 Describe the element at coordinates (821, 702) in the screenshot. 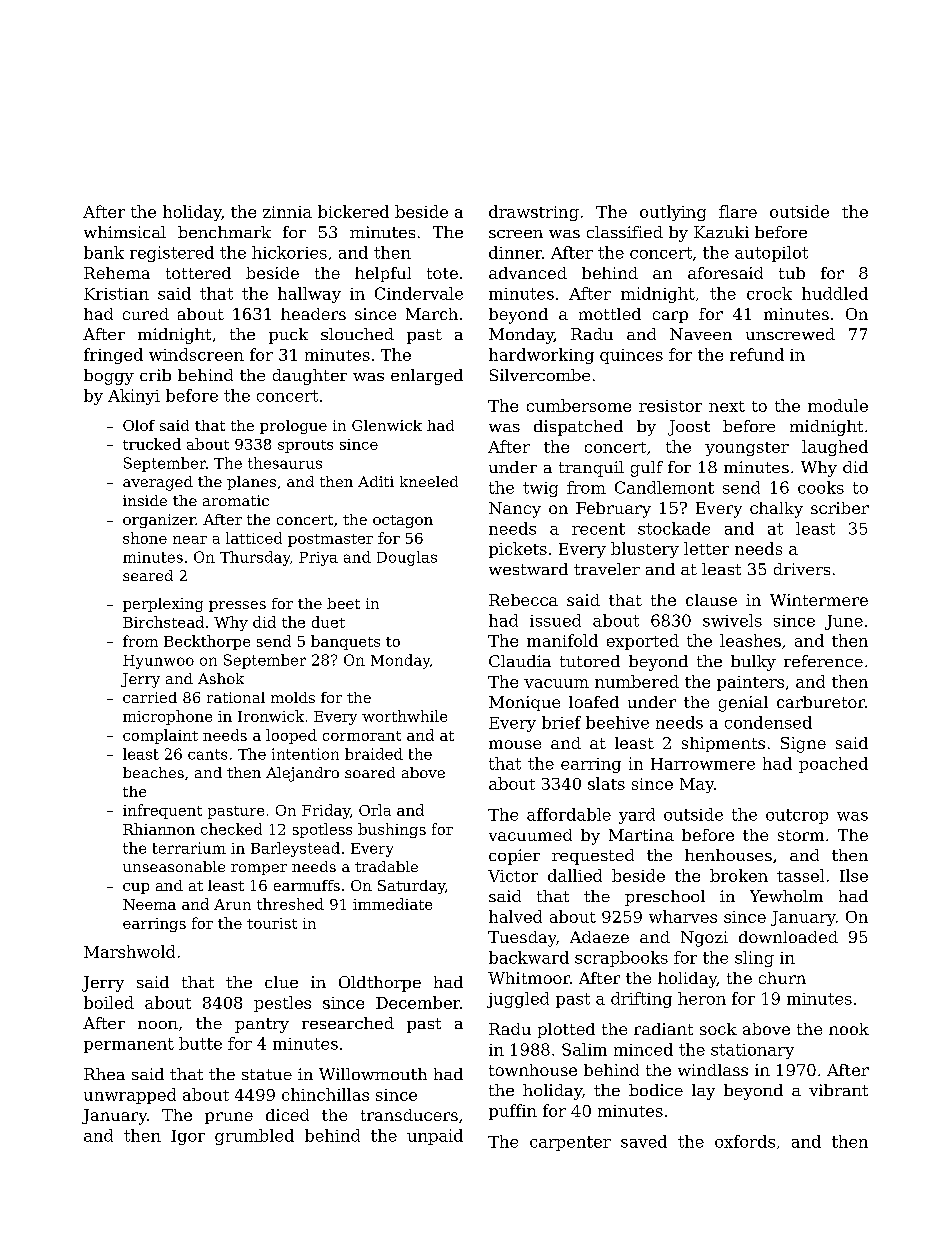

I see `carburetor` at that location.
